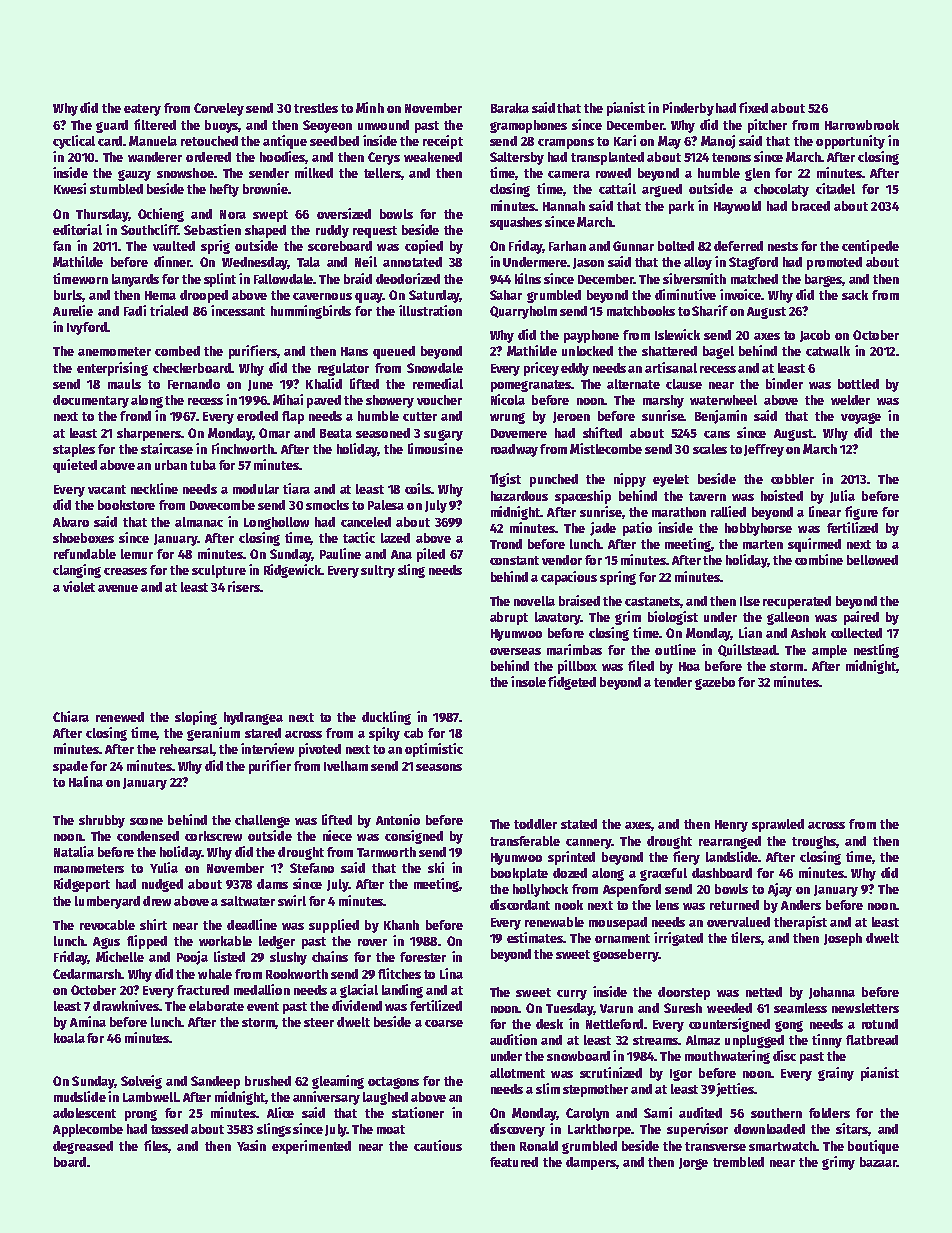  Describe the element at coordinates (575, 369) in the page. I see `eddy` at that location.
